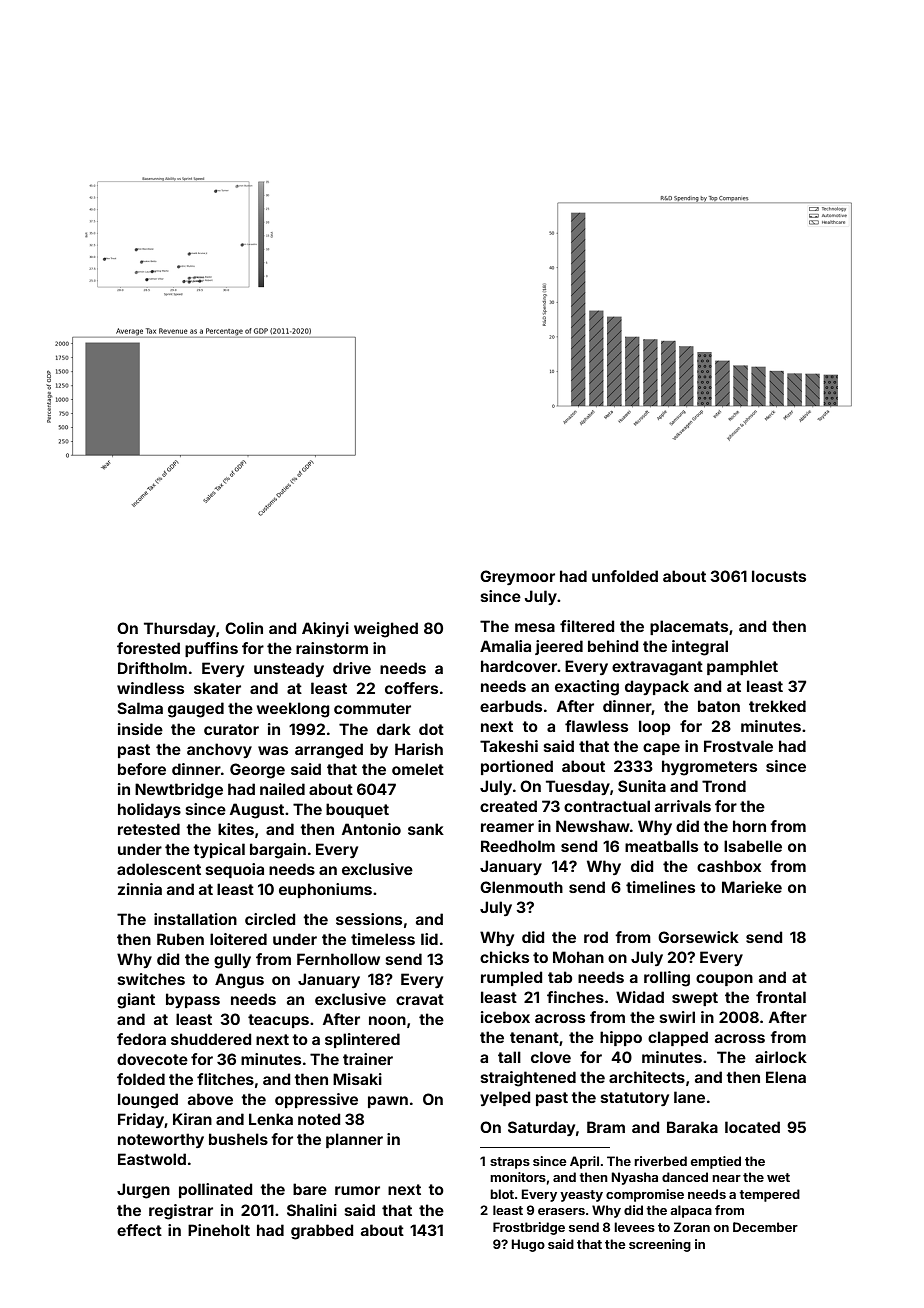 This screenshot has height=1308, width=924. I want to click on Colin, so click(244, 628).
